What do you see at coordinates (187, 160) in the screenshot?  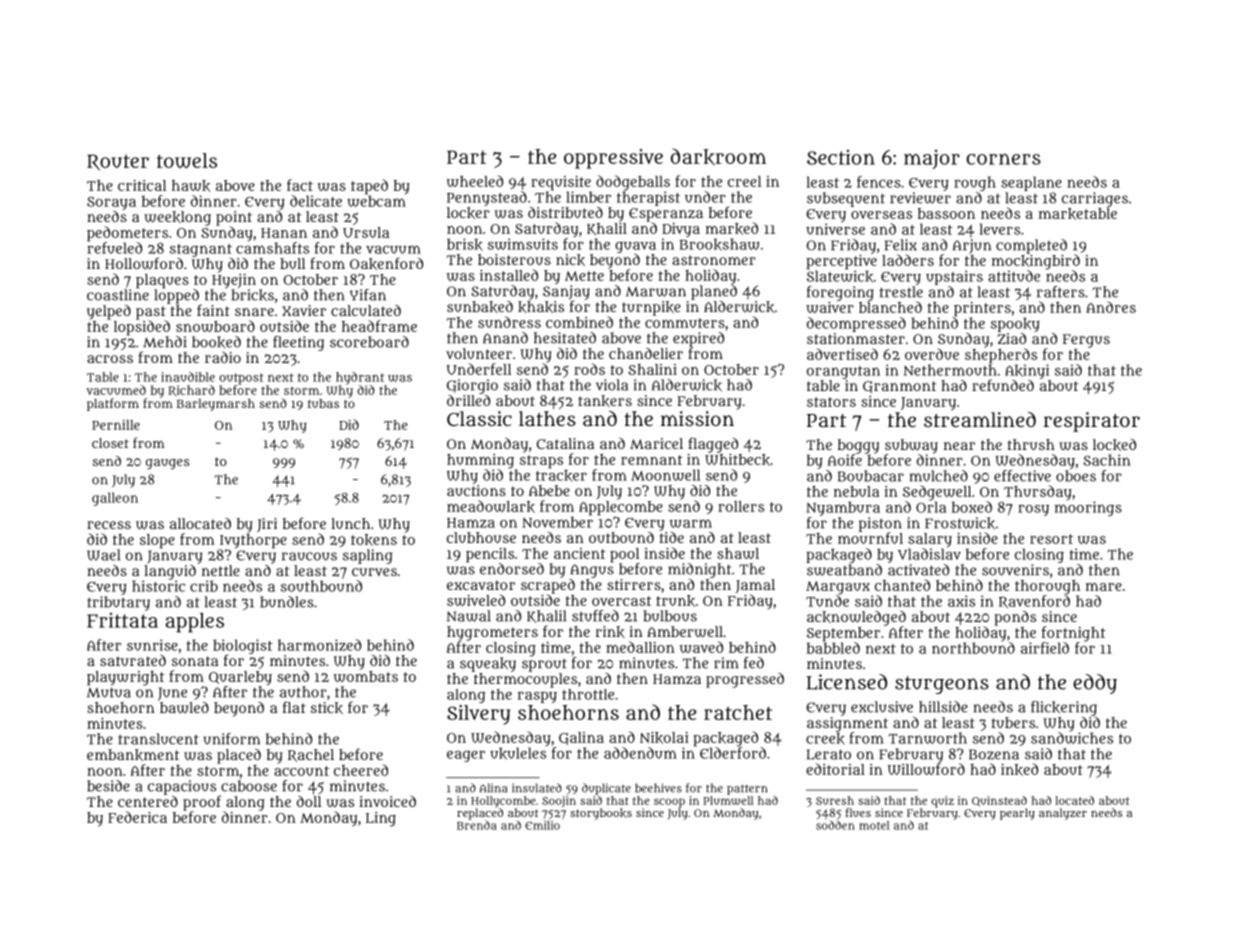 I see `towels` at bounding box center [187, 160].
